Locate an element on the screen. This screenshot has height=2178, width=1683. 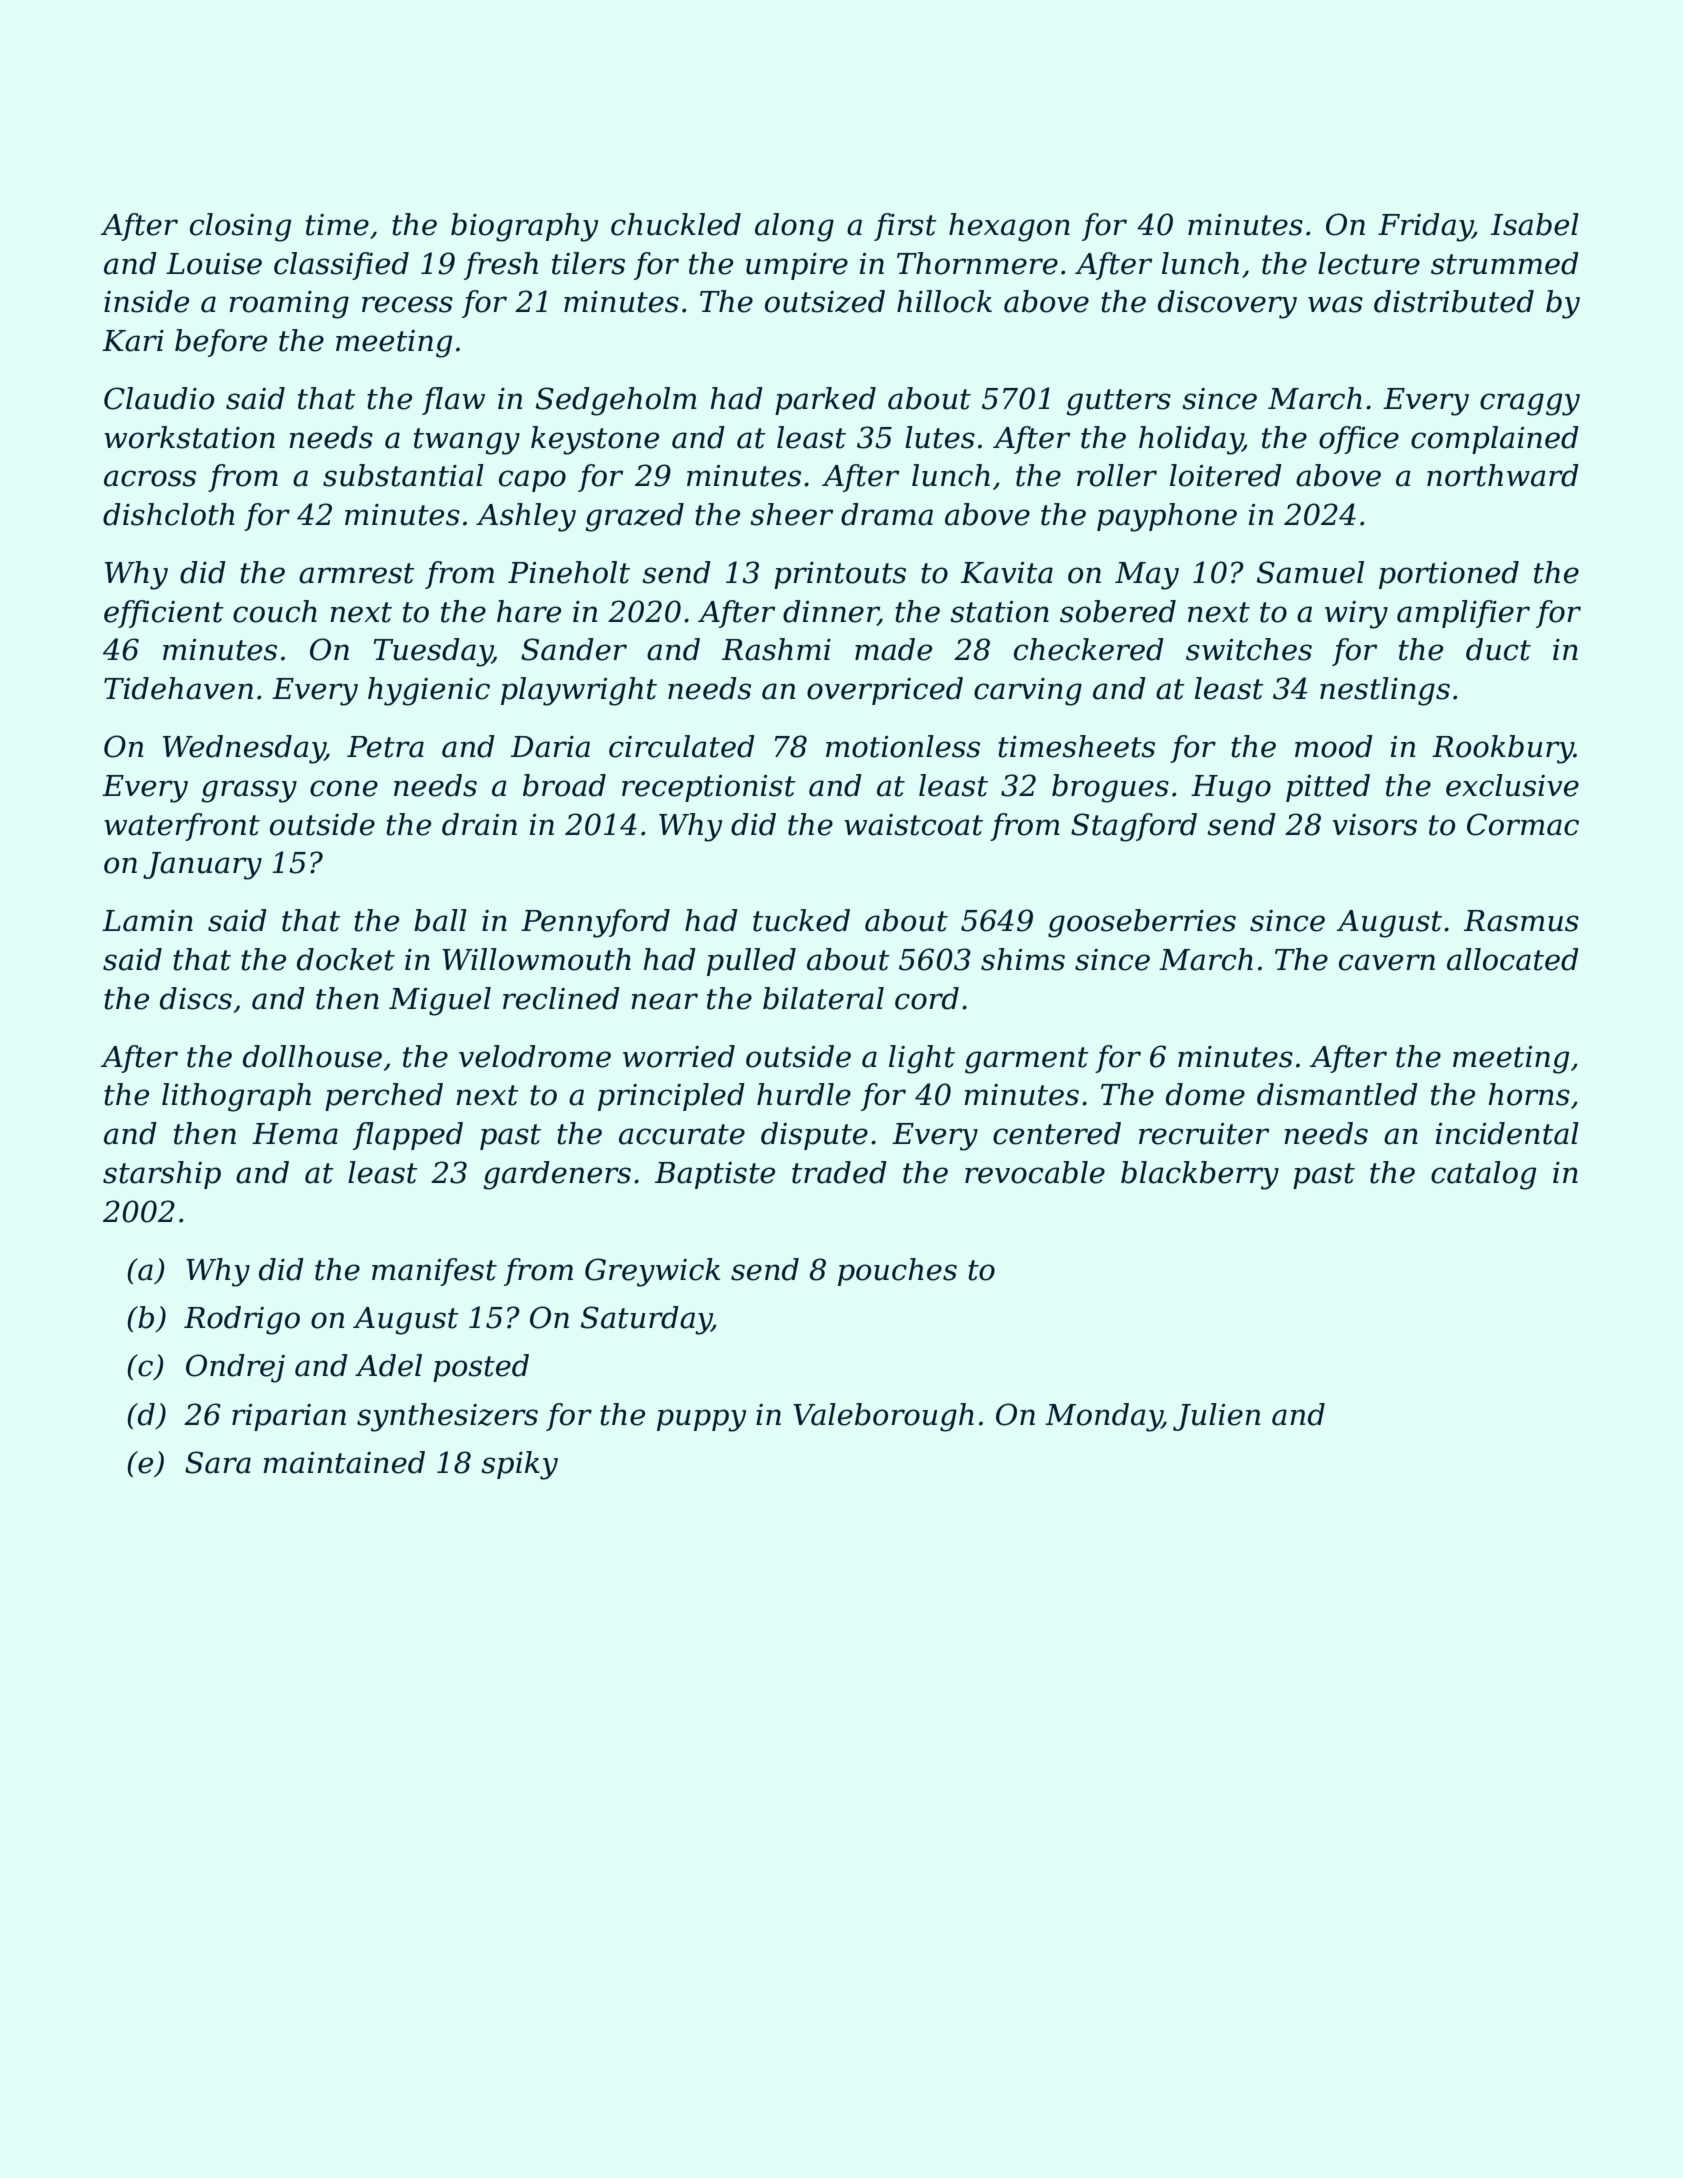
Isabel is located at coordinates (1535, 224).
